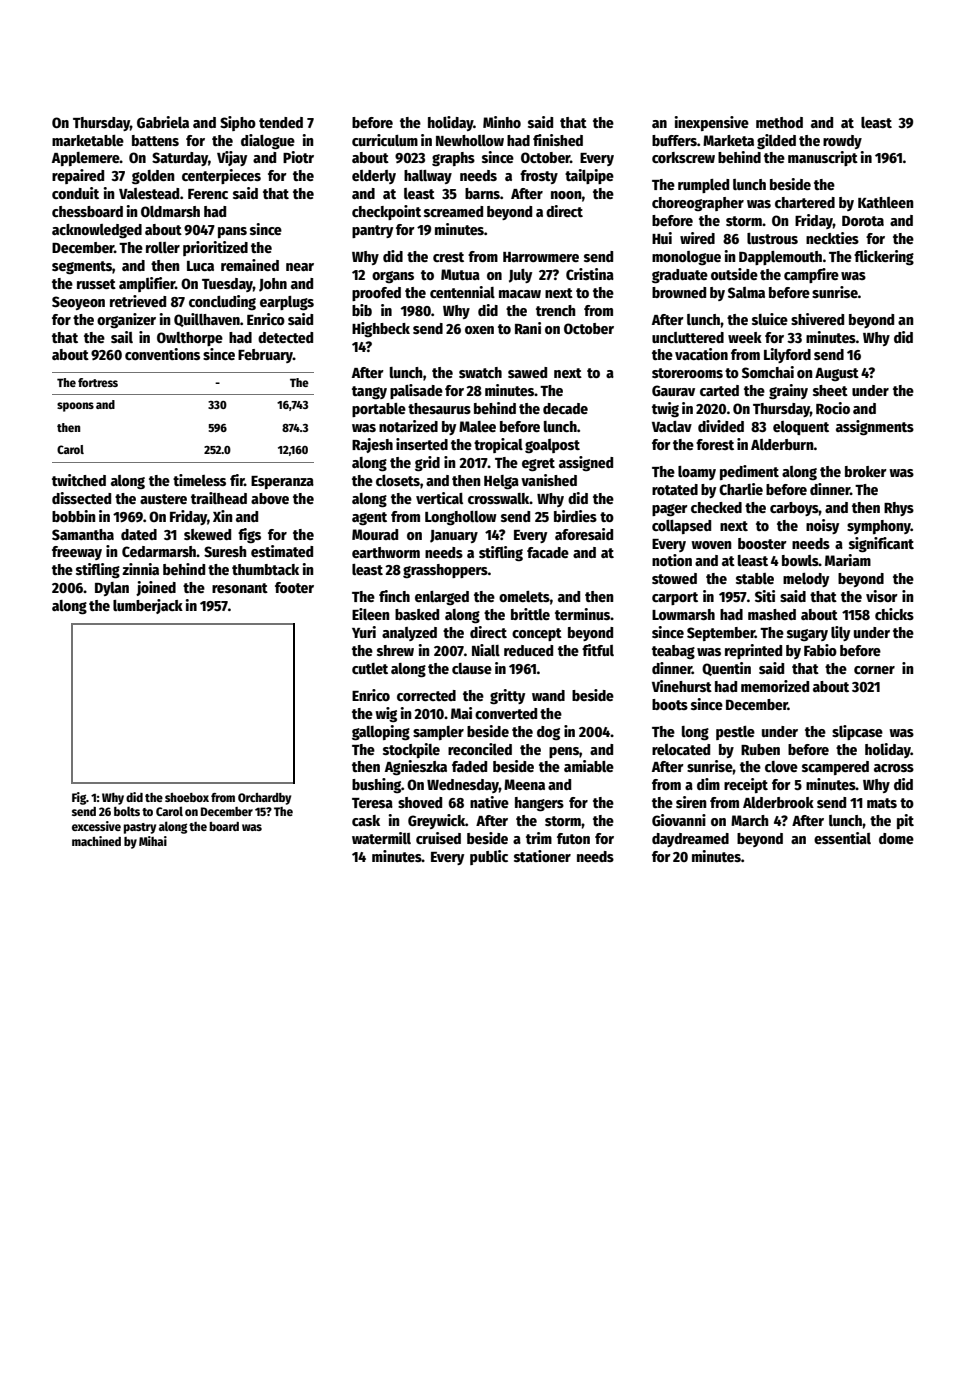 The width and height of the page is (966, 1399). What do you see at coordinates (148, 606) in the page?
I see `lumberjack` at bounding box center [148, 606].
